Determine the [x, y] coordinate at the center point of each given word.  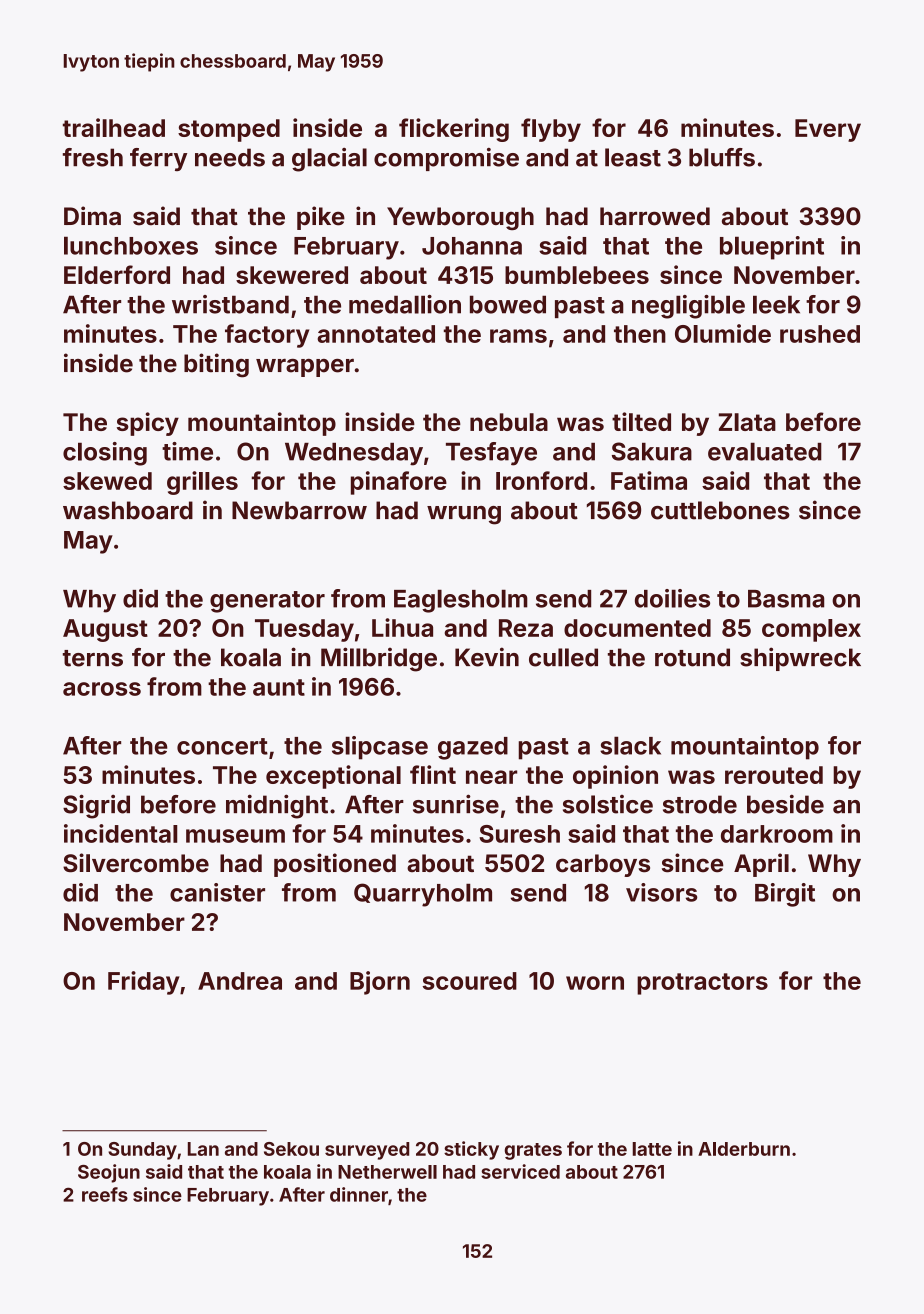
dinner [359, 1194]
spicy [148, 424]
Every [828, 130]
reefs [105, 1194]
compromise [446, 159]
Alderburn [744, 1149]
